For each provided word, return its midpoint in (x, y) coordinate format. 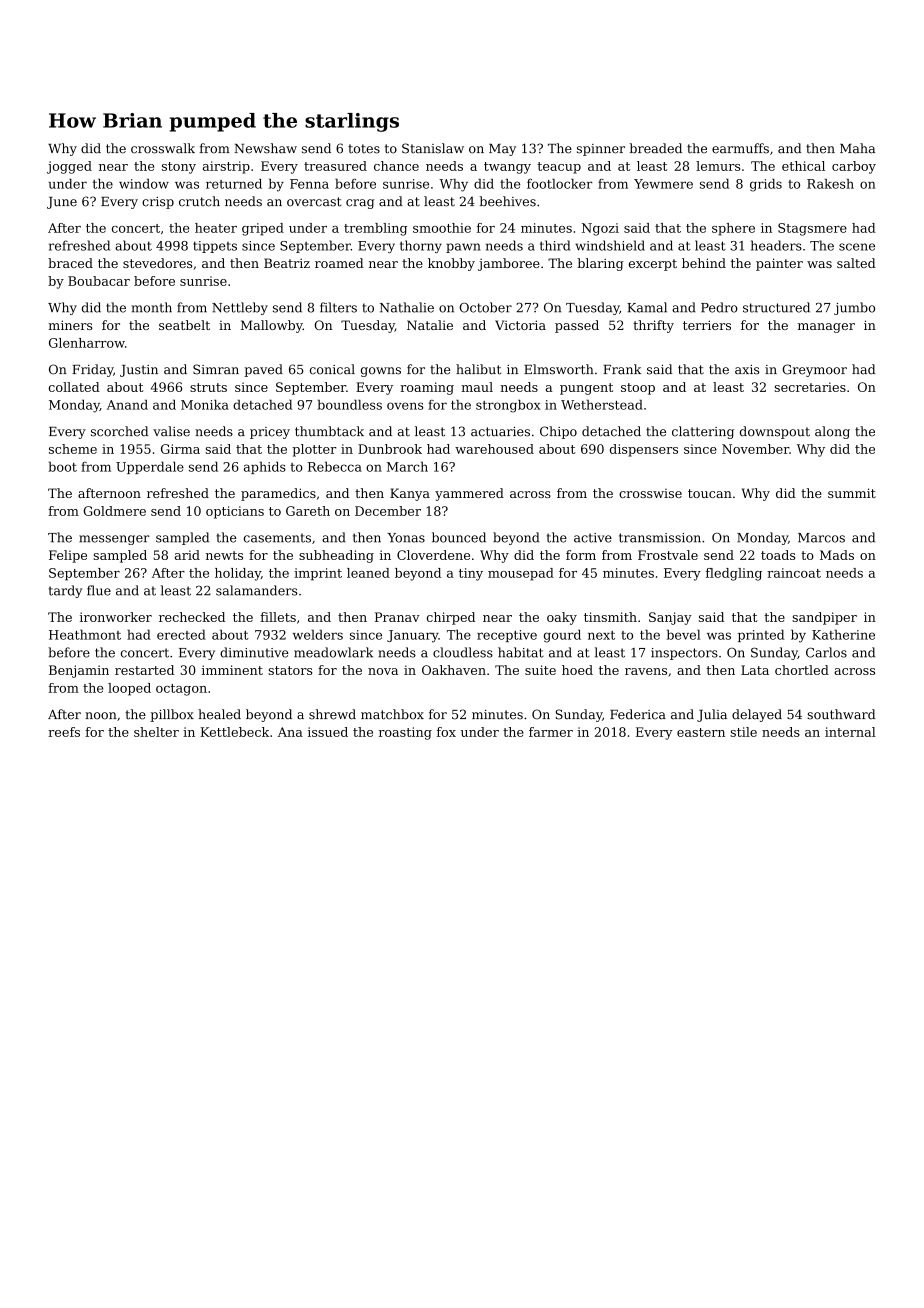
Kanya (410, 494)
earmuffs (740, 148)
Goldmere (114, 511)
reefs (64, 732)
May (502, 150)
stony (179, 168)
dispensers (644, 450)
